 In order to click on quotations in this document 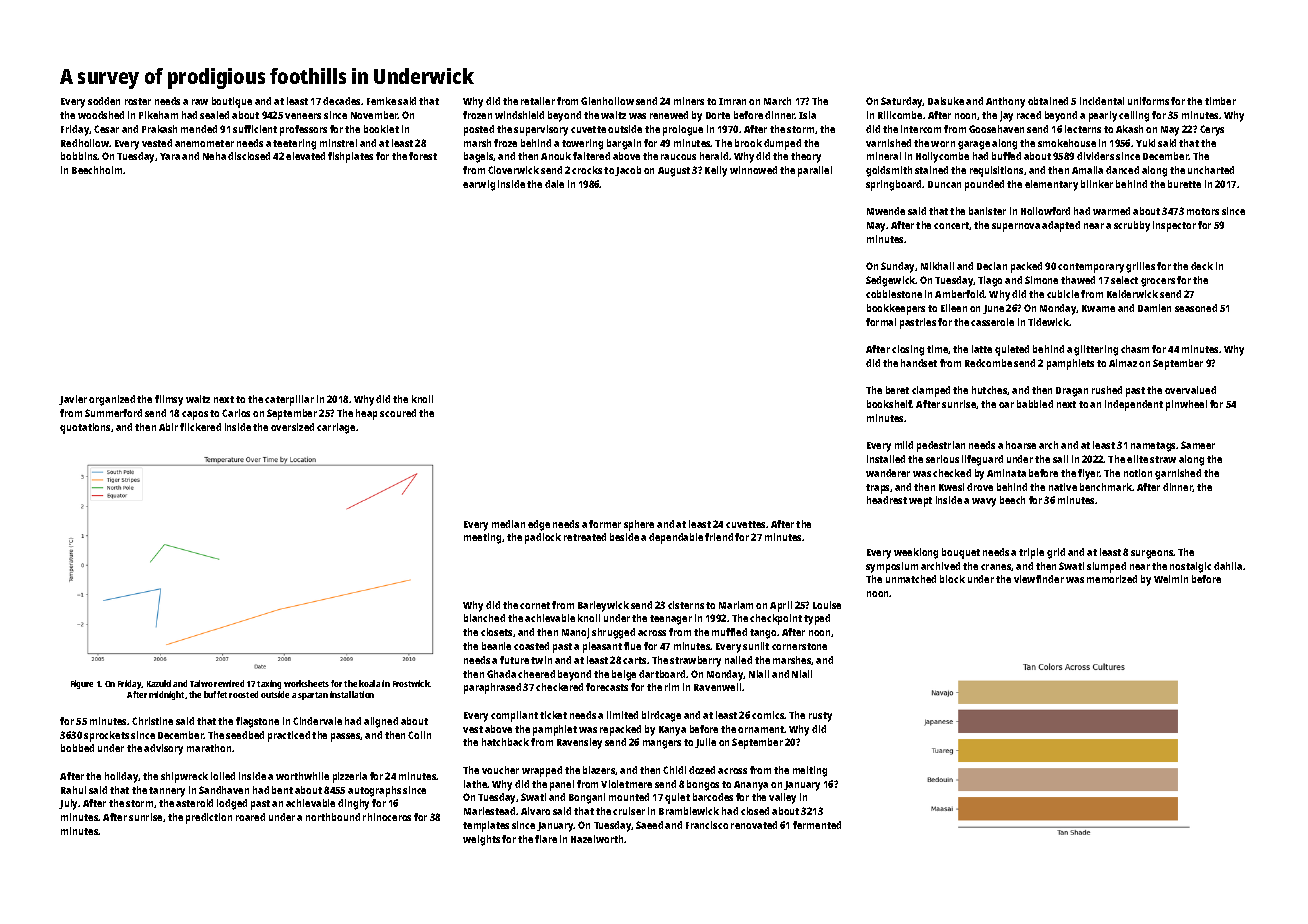, I will do `click(85, 428)`.
